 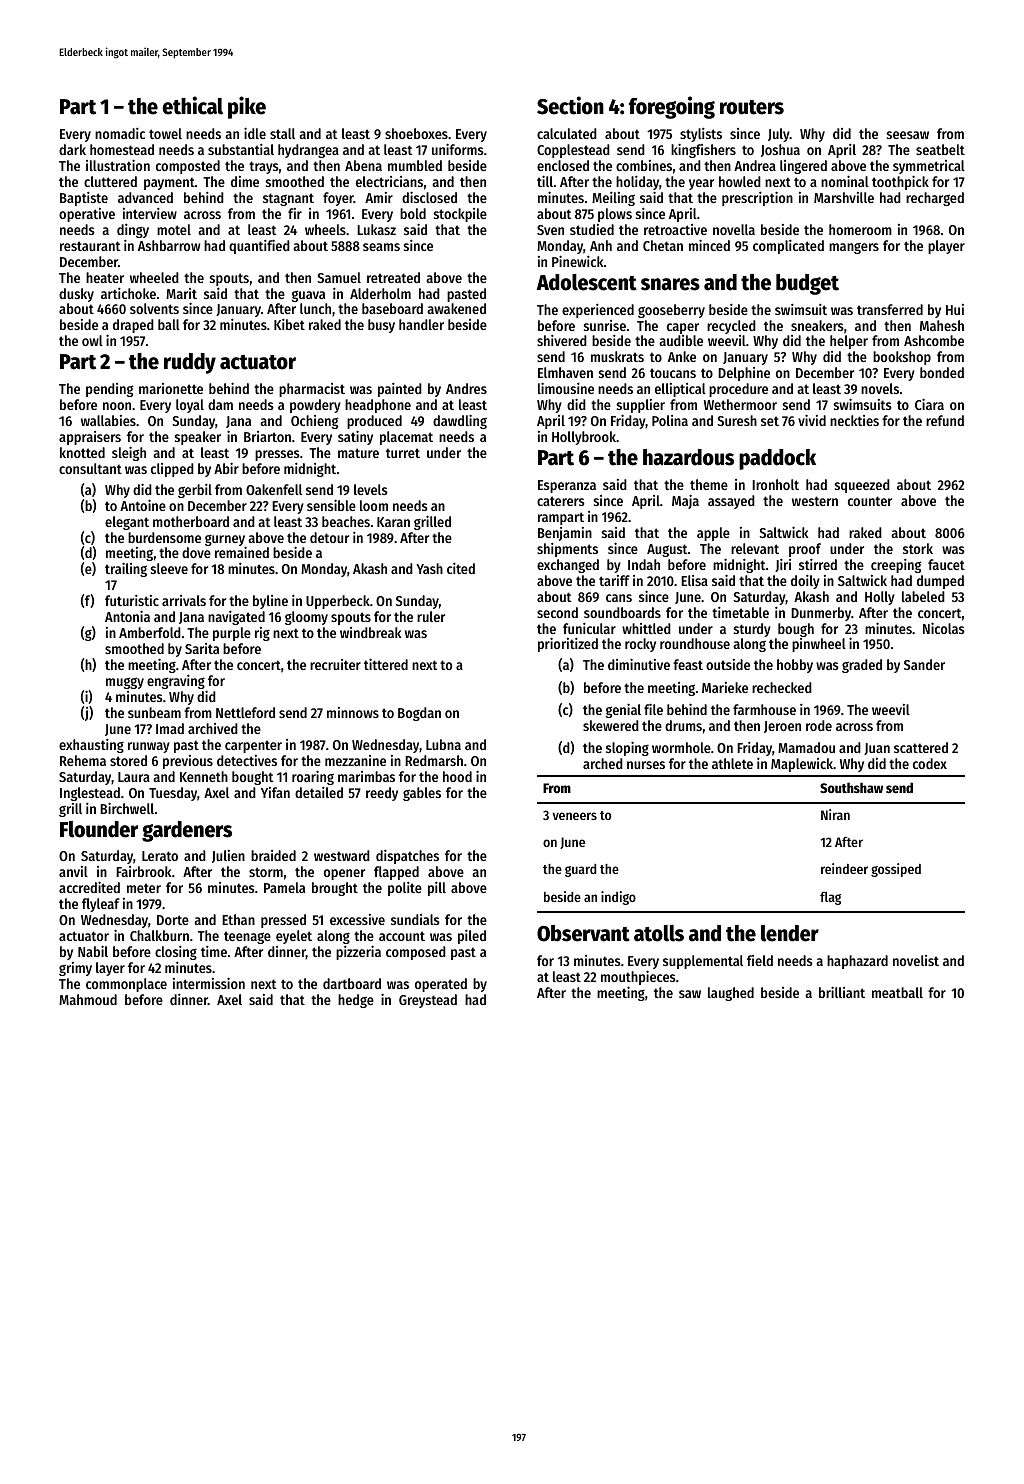 I want to click on awakened, so click(x=456, y=308).
